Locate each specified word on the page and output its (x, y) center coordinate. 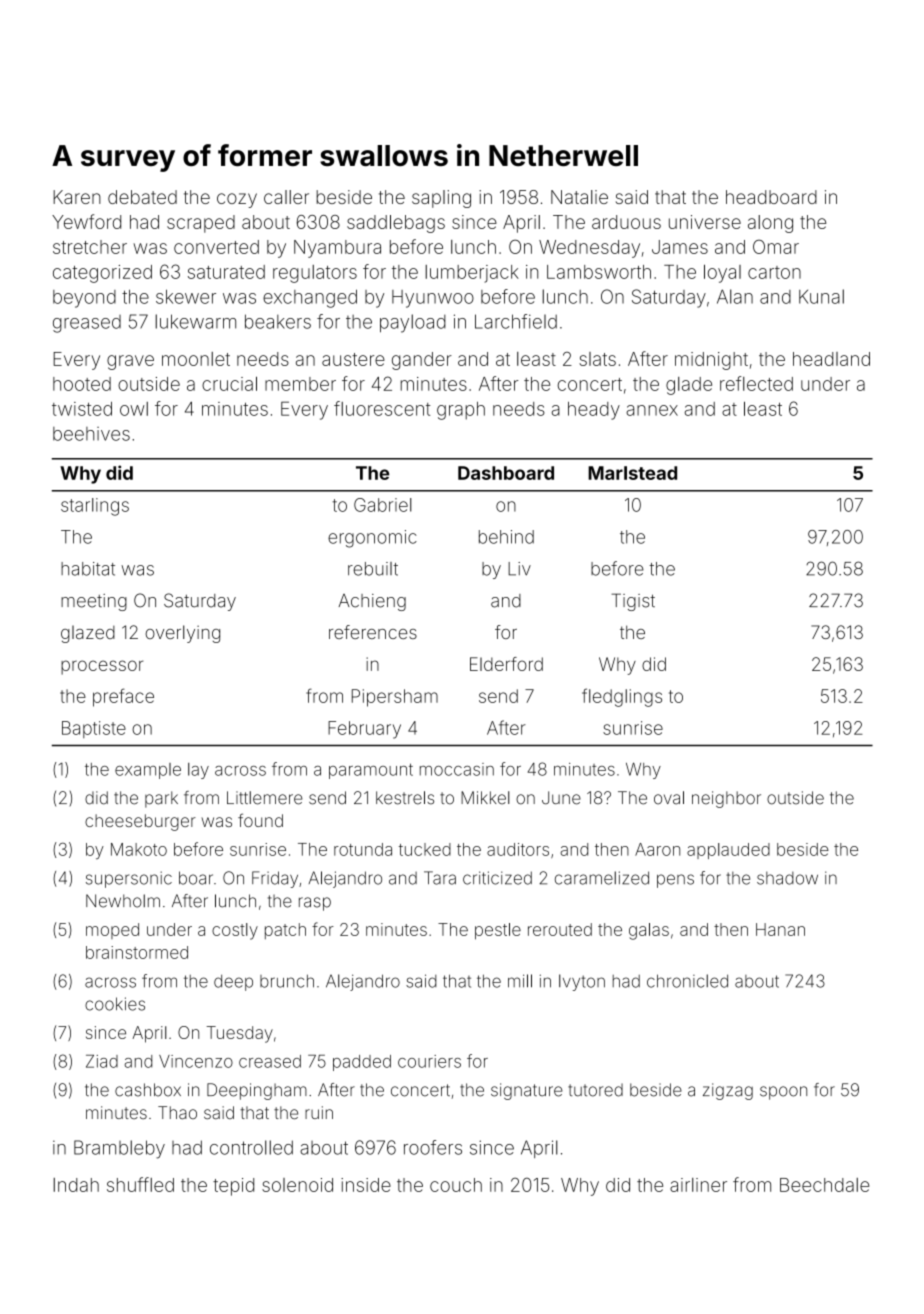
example (148, 771)
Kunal (821, 296)
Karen (77, 197)
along (770, 224)
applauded (728, 851)
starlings (95, 507)
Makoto (139, 849)
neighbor (726, 799)
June (561, 798)
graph (461, 411)
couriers (429, 1061)
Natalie (579, 197)
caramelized (602, 878)
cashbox (148, 1090)
